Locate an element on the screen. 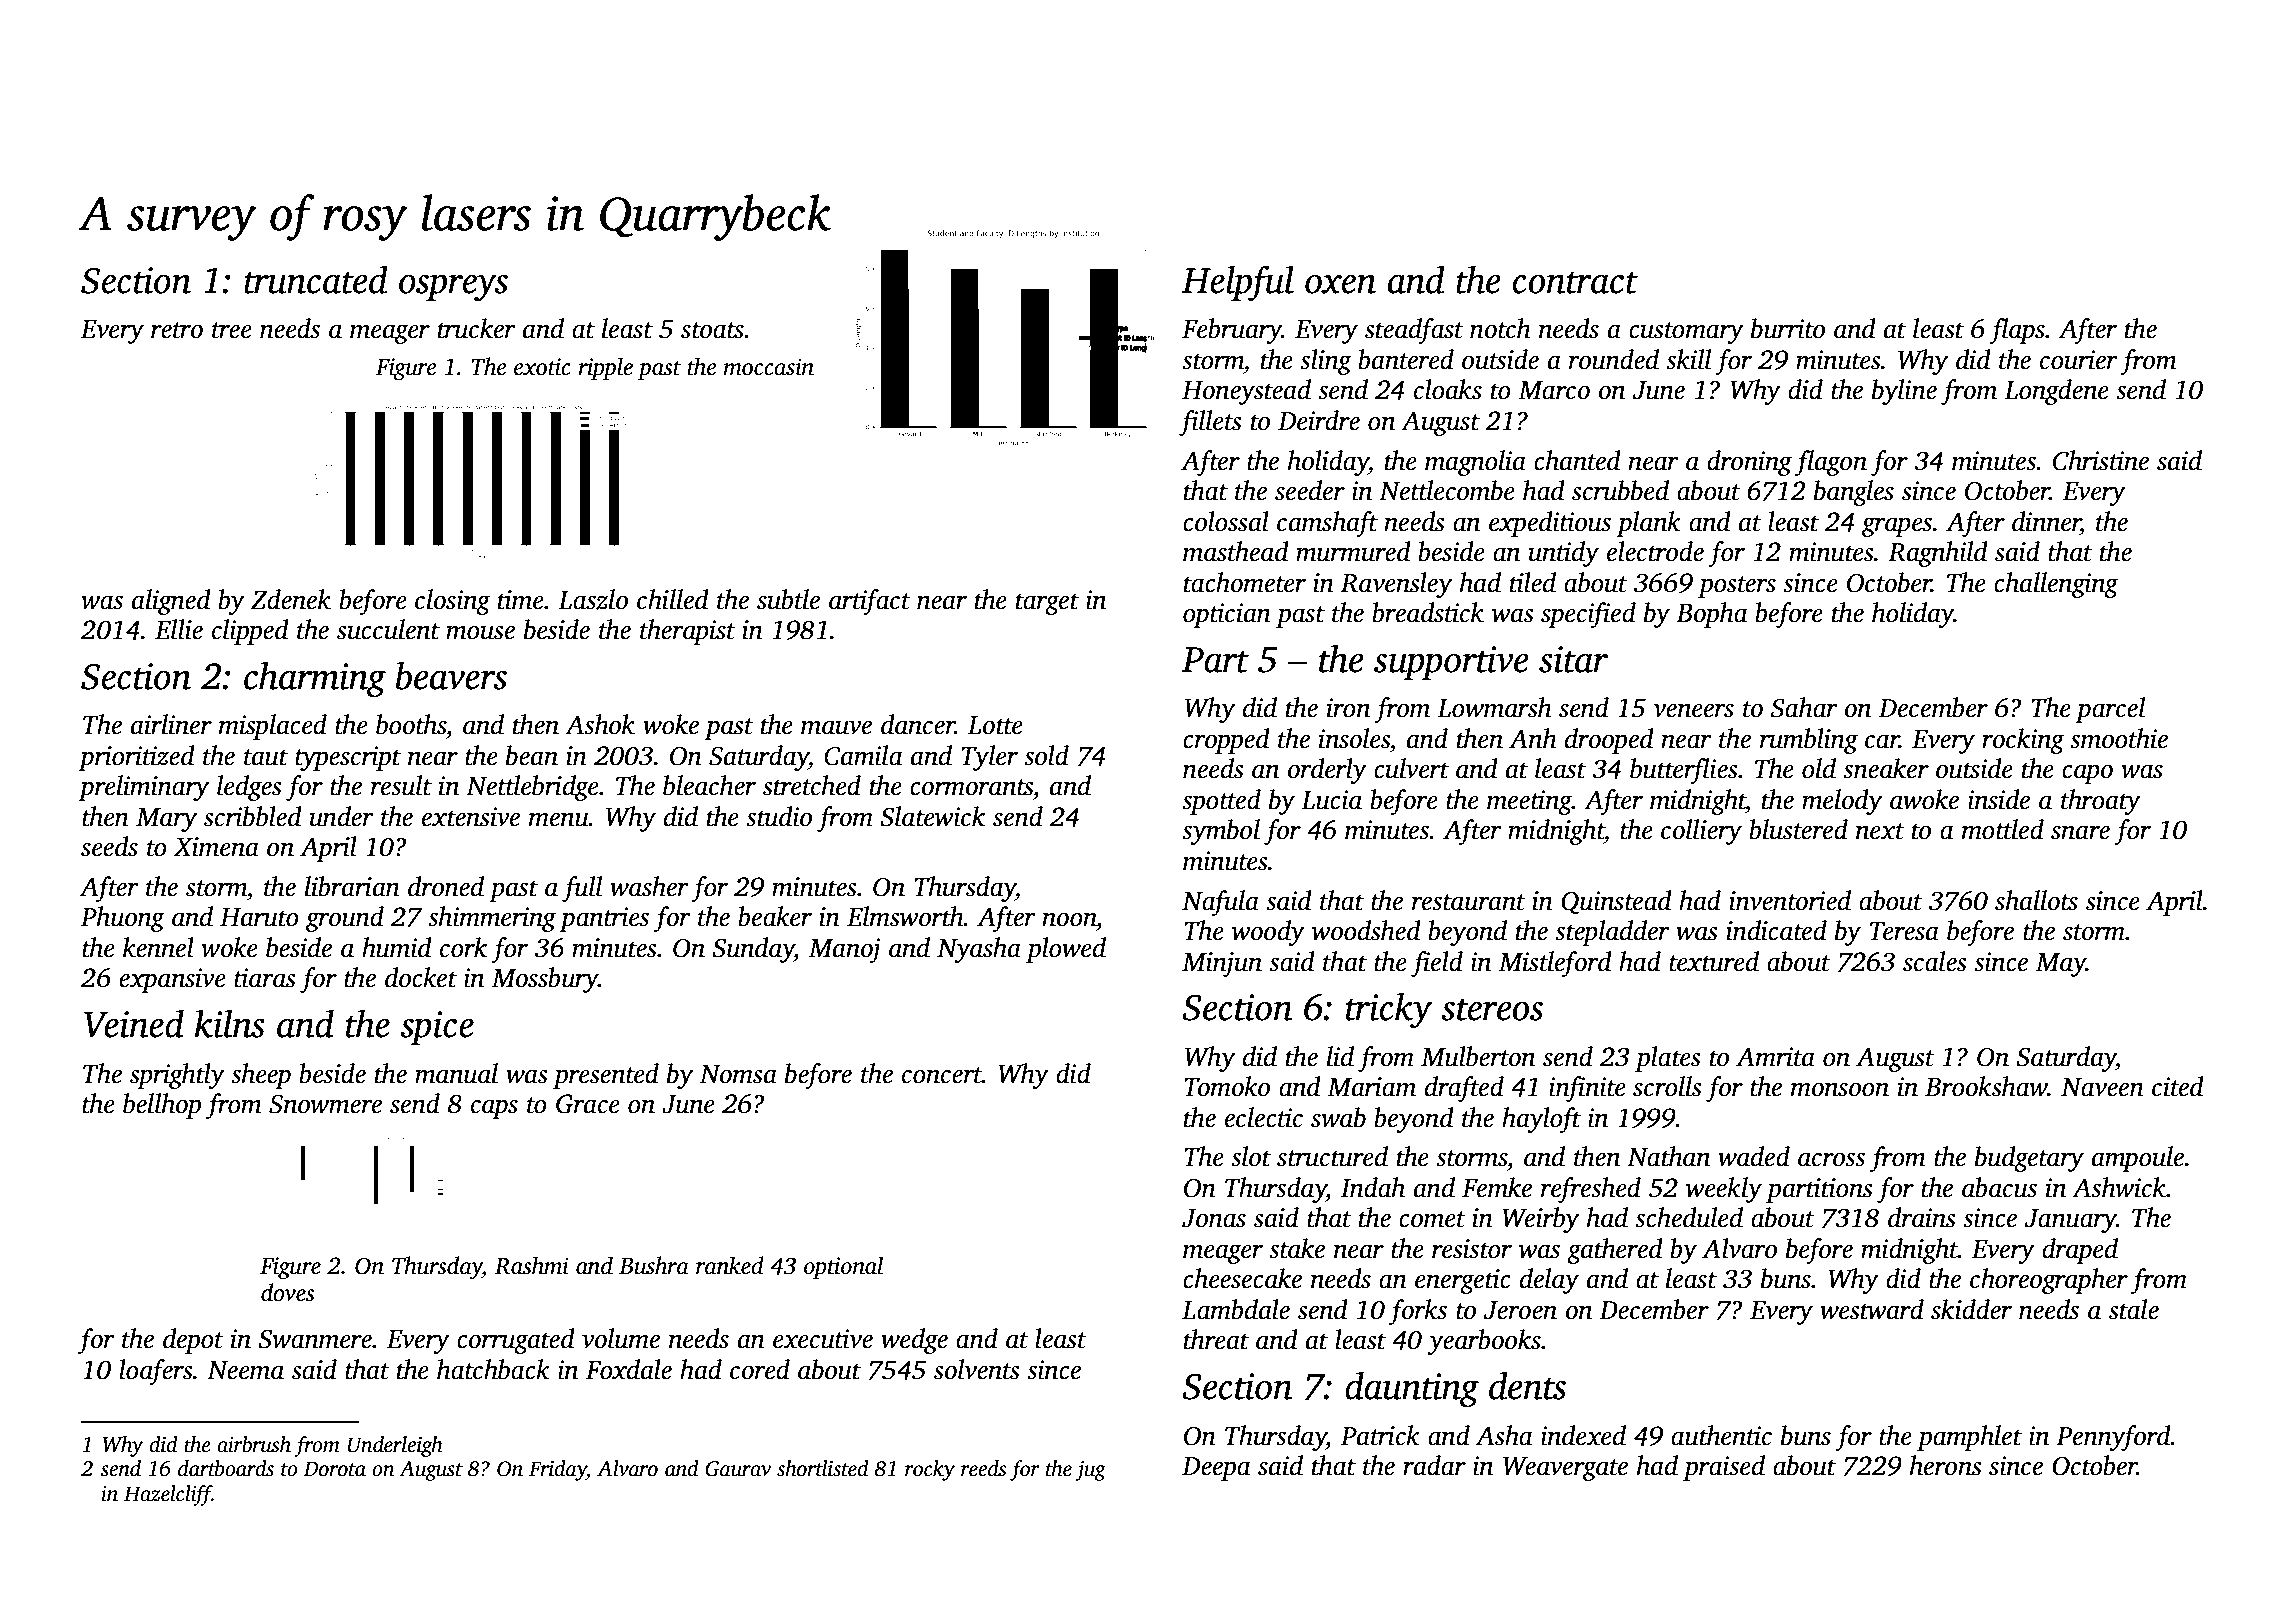 This screenshot has height=1620, width=2292. swab is located at coordinates (1338, 1117).
